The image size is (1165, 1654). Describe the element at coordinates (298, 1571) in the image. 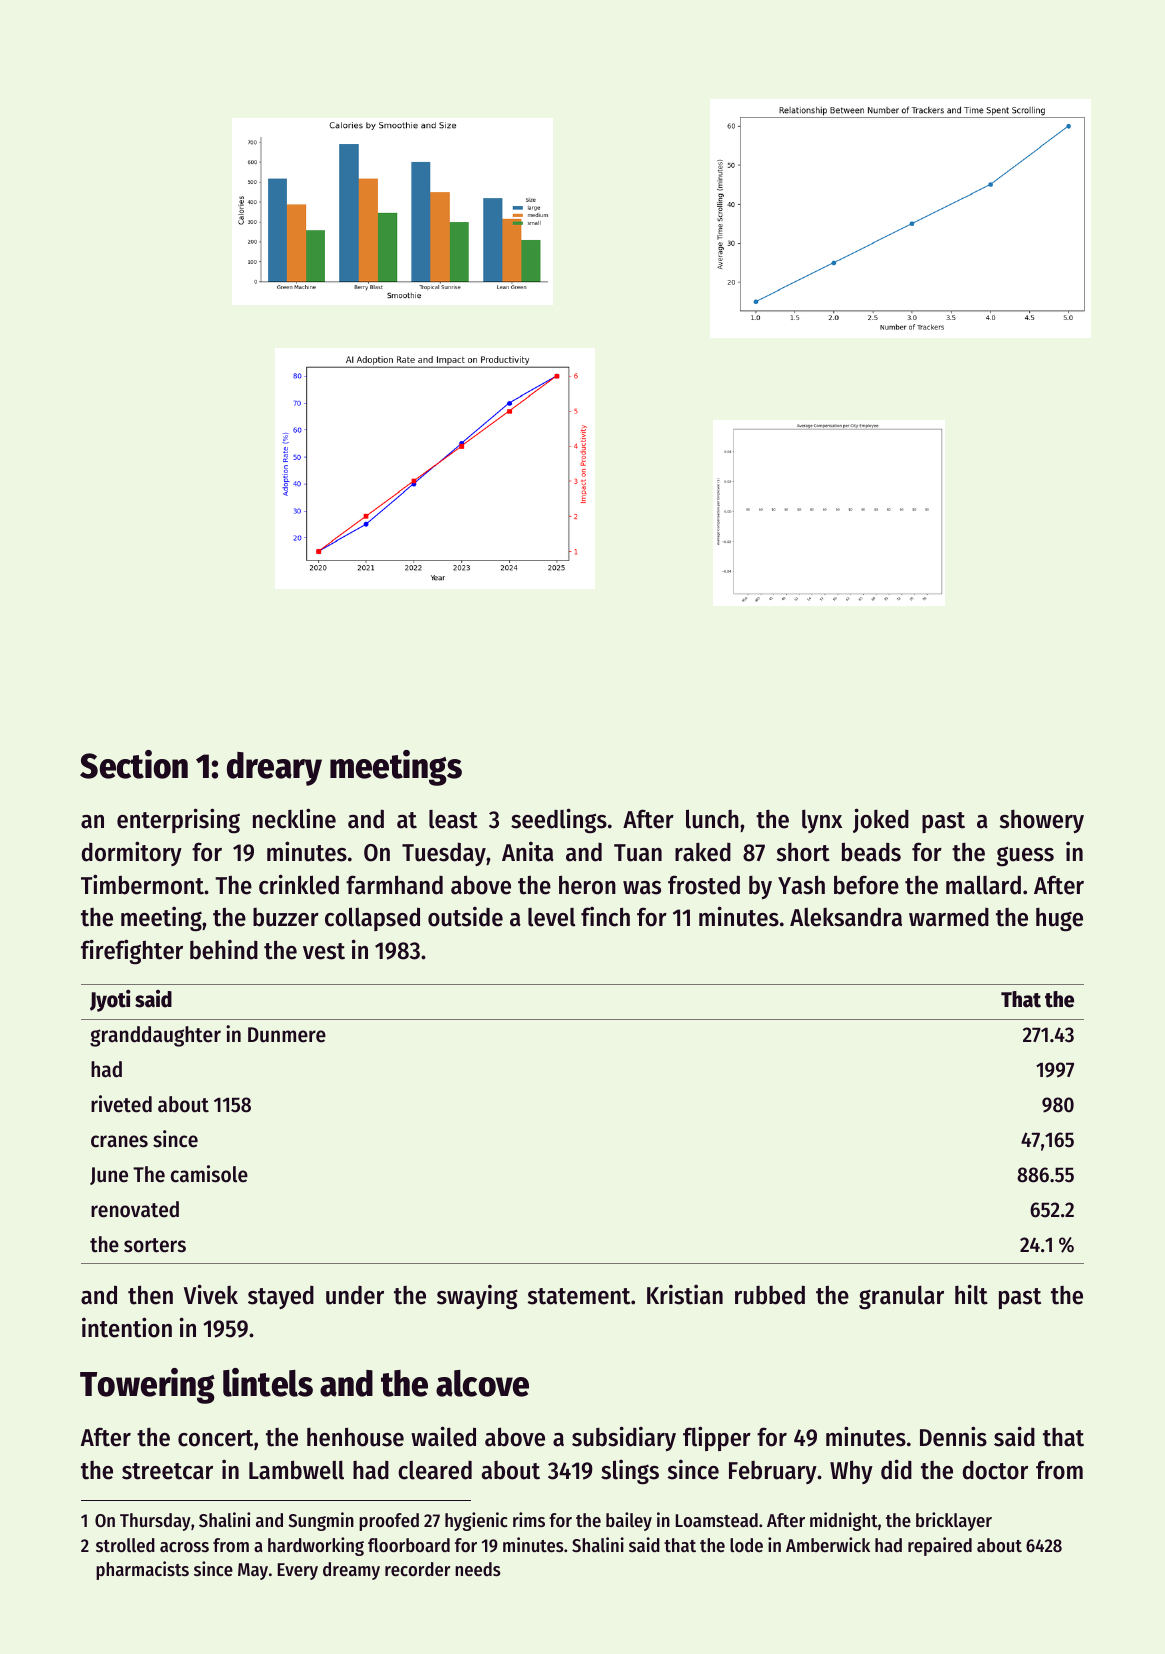

I see `Every` at that location.
